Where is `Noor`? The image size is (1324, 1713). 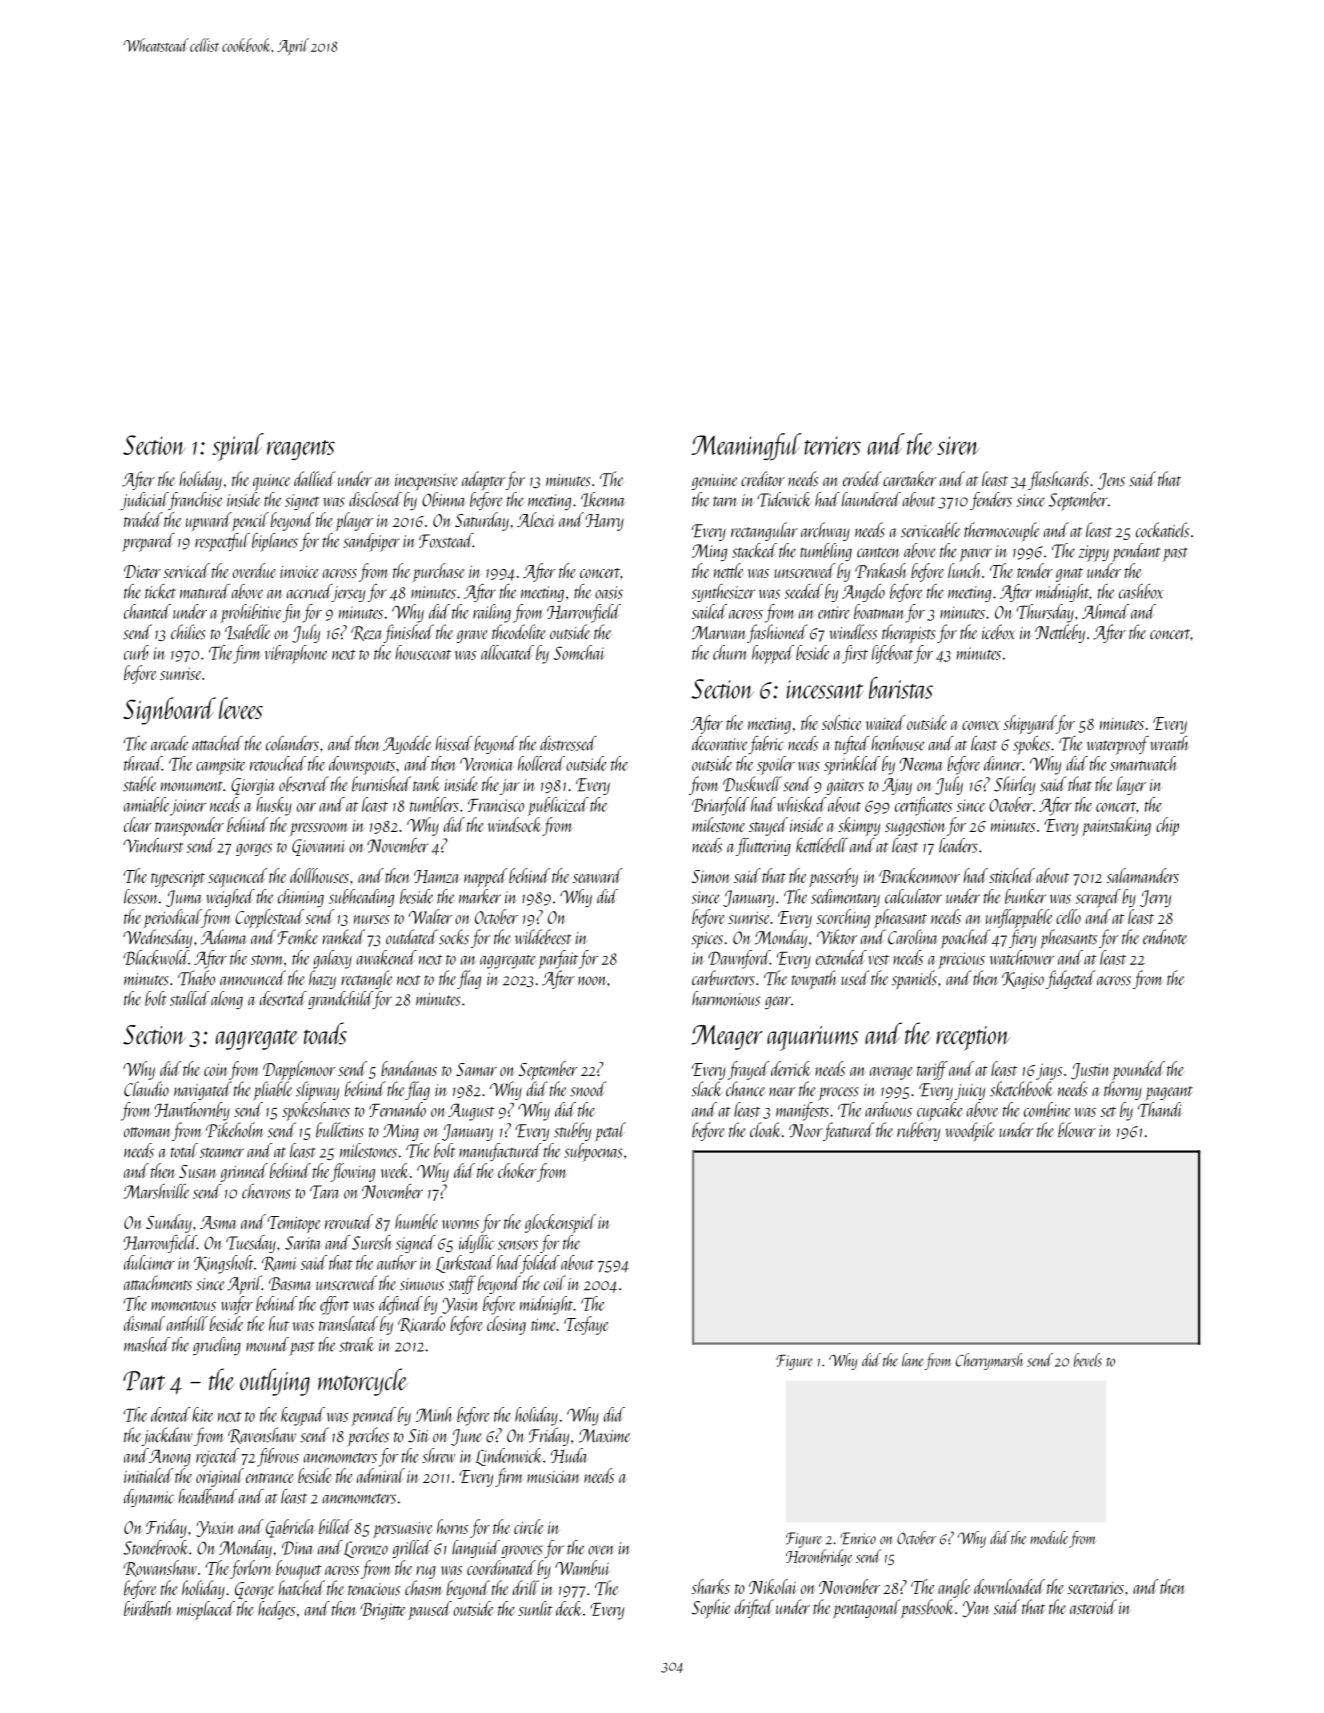
Noor is located at coordinates (806, 1131).
